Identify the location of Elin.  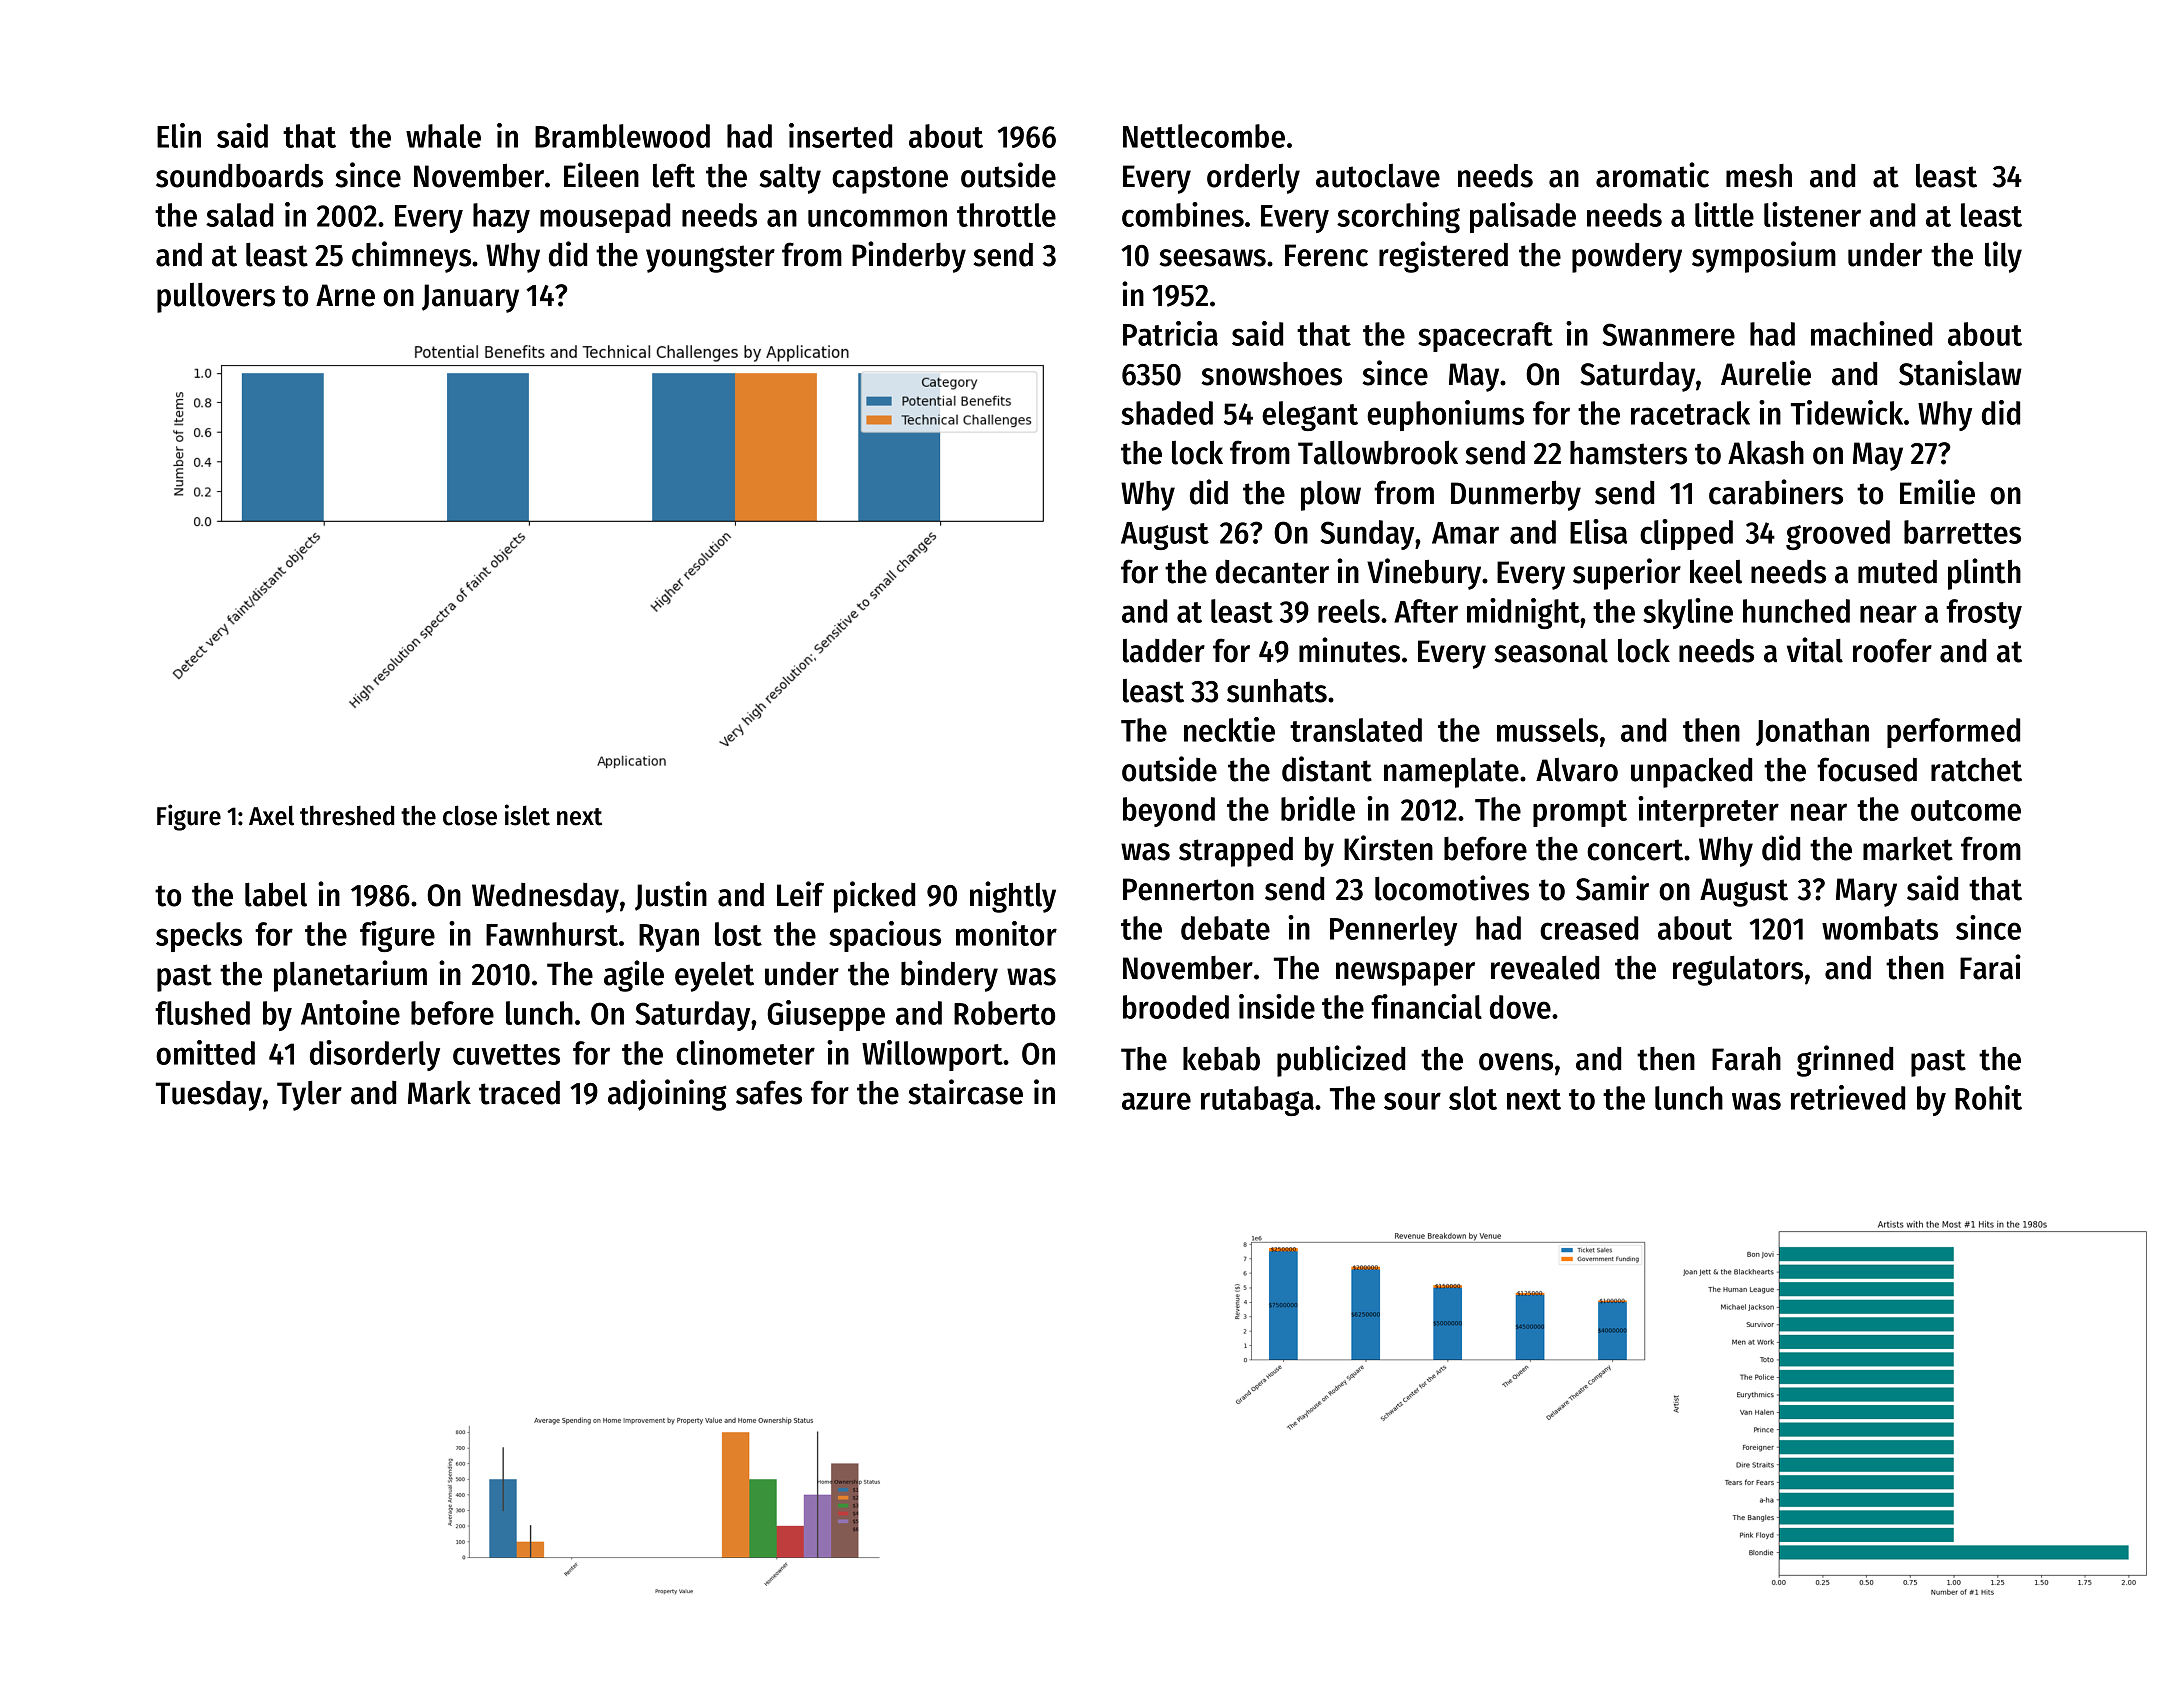
(179, 135).
